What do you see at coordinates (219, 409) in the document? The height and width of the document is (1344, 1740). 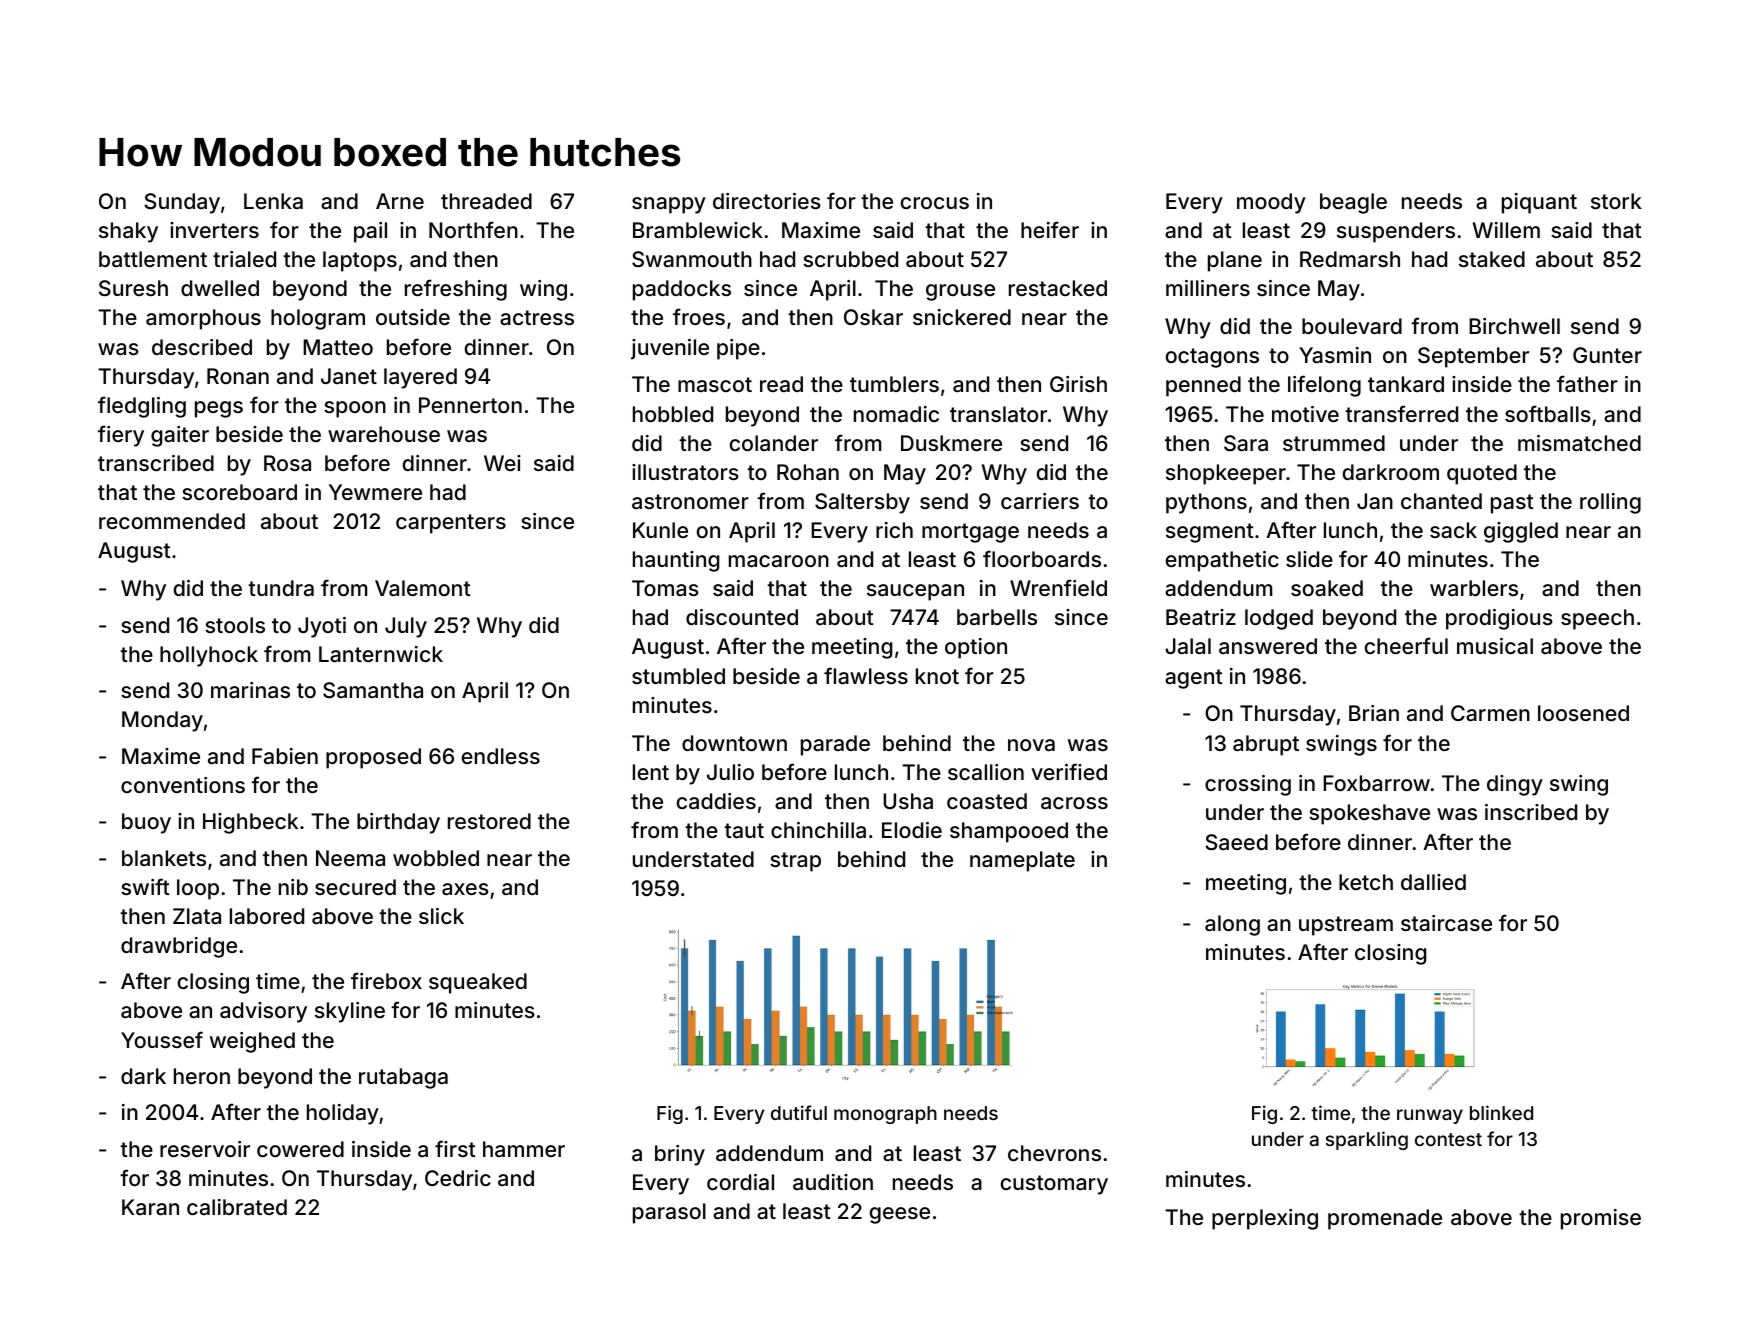 I see `pegs` at bounding box center [219, 409].
